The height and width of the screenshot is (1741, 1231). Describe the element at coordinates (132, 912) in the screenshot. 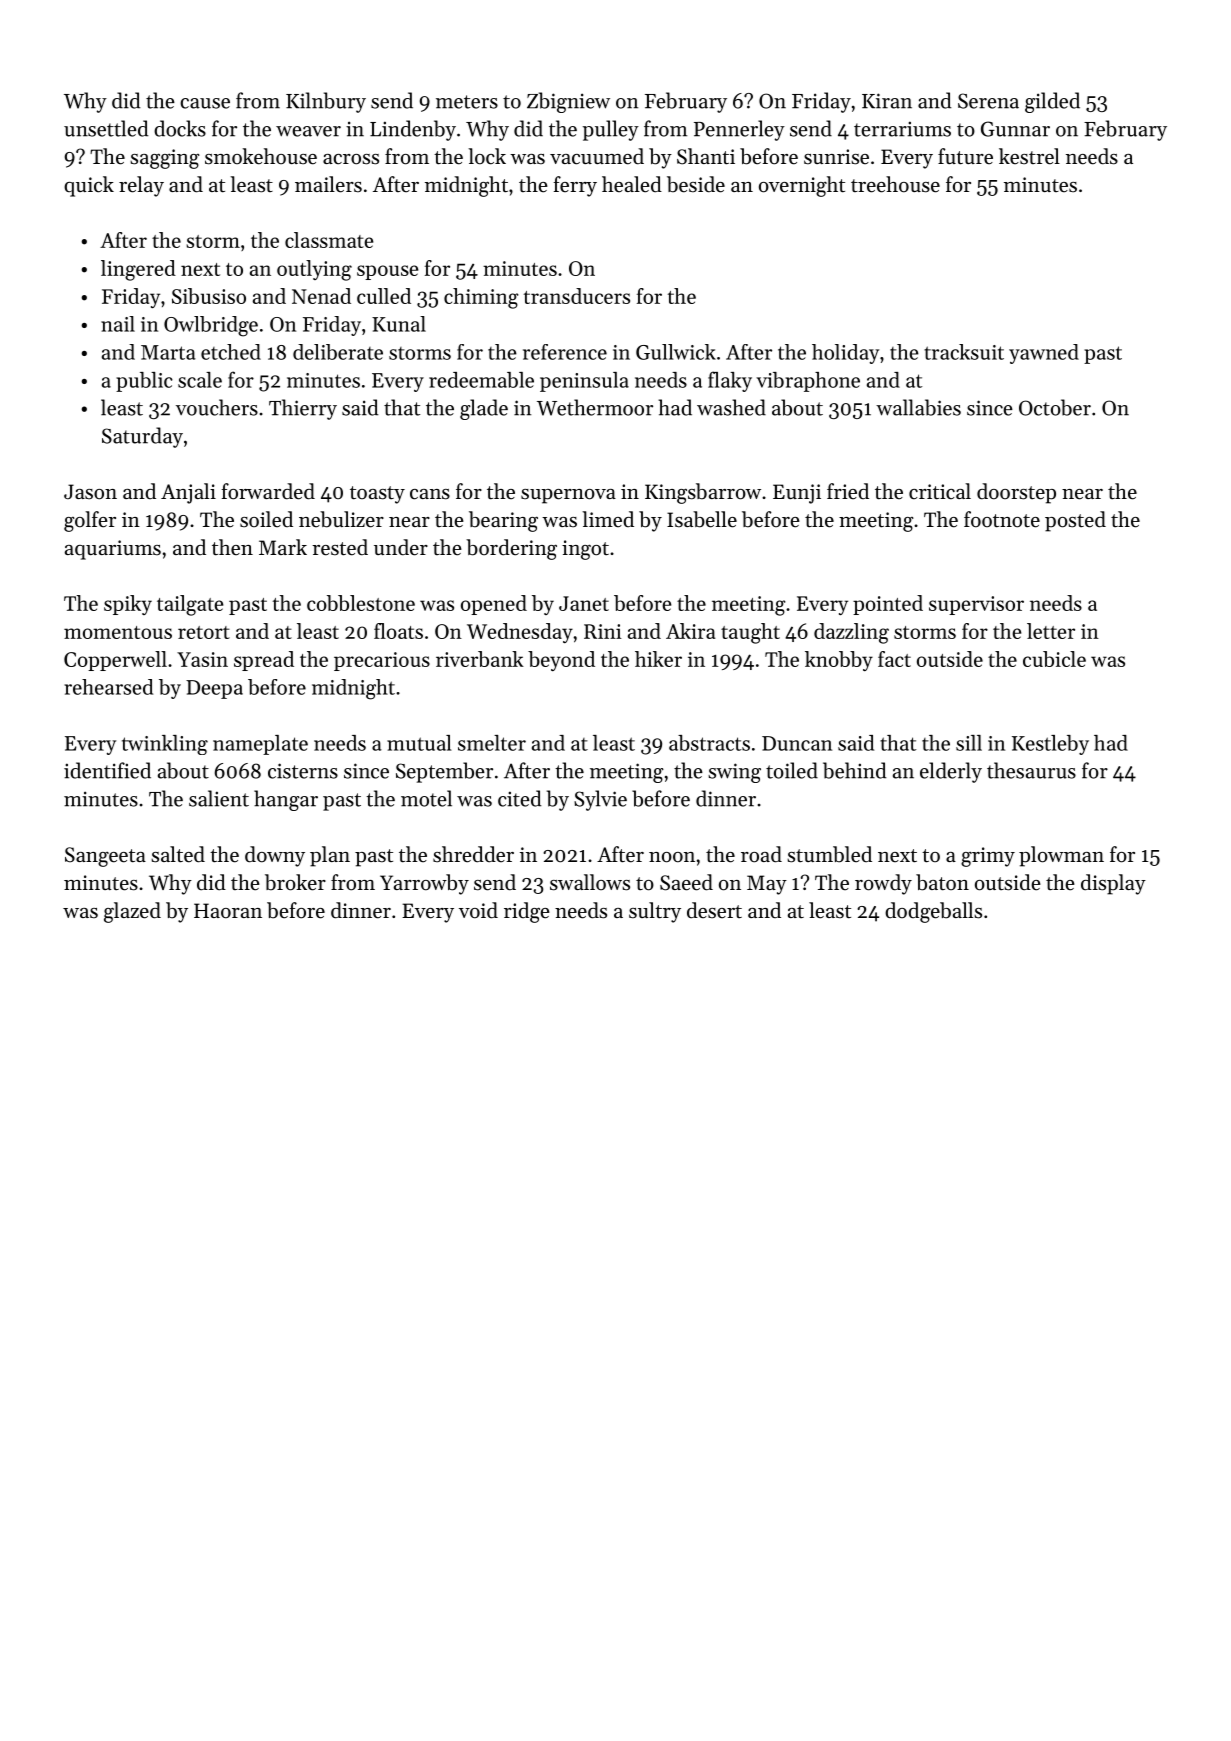

I see `glazed` at that location.
